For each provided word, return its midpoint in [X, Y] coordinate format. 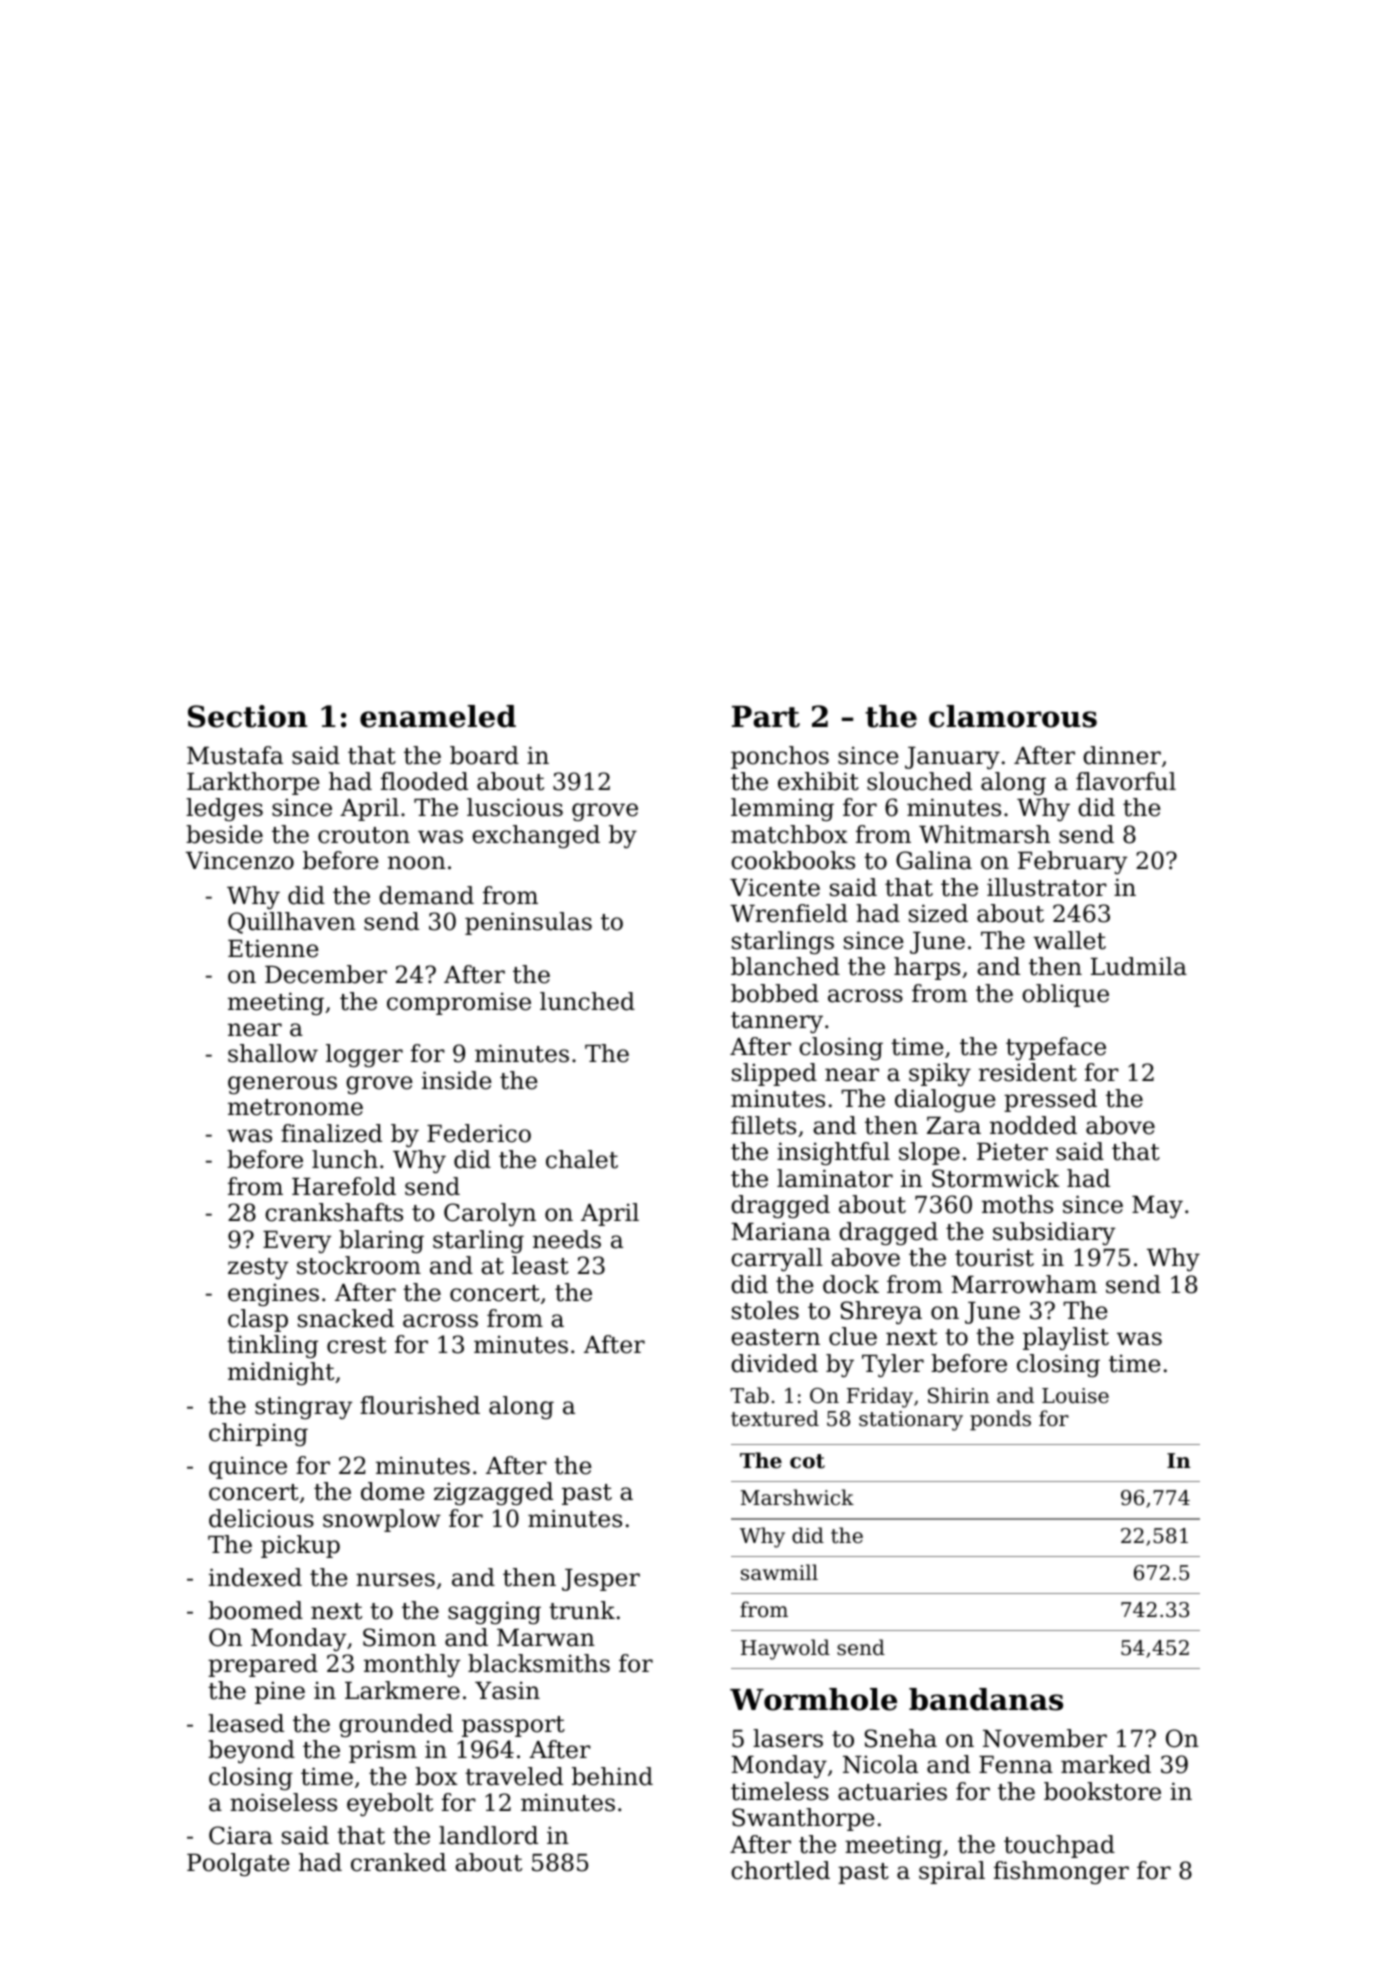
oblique [1065, 995]
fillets [763, 1125]
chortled [780, 1870]
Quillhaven [292, 923]
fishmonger [1061, 1872]
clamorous [1013, 716]
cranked [398, 1862]
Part [766, 717]
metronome [295, 1107]
